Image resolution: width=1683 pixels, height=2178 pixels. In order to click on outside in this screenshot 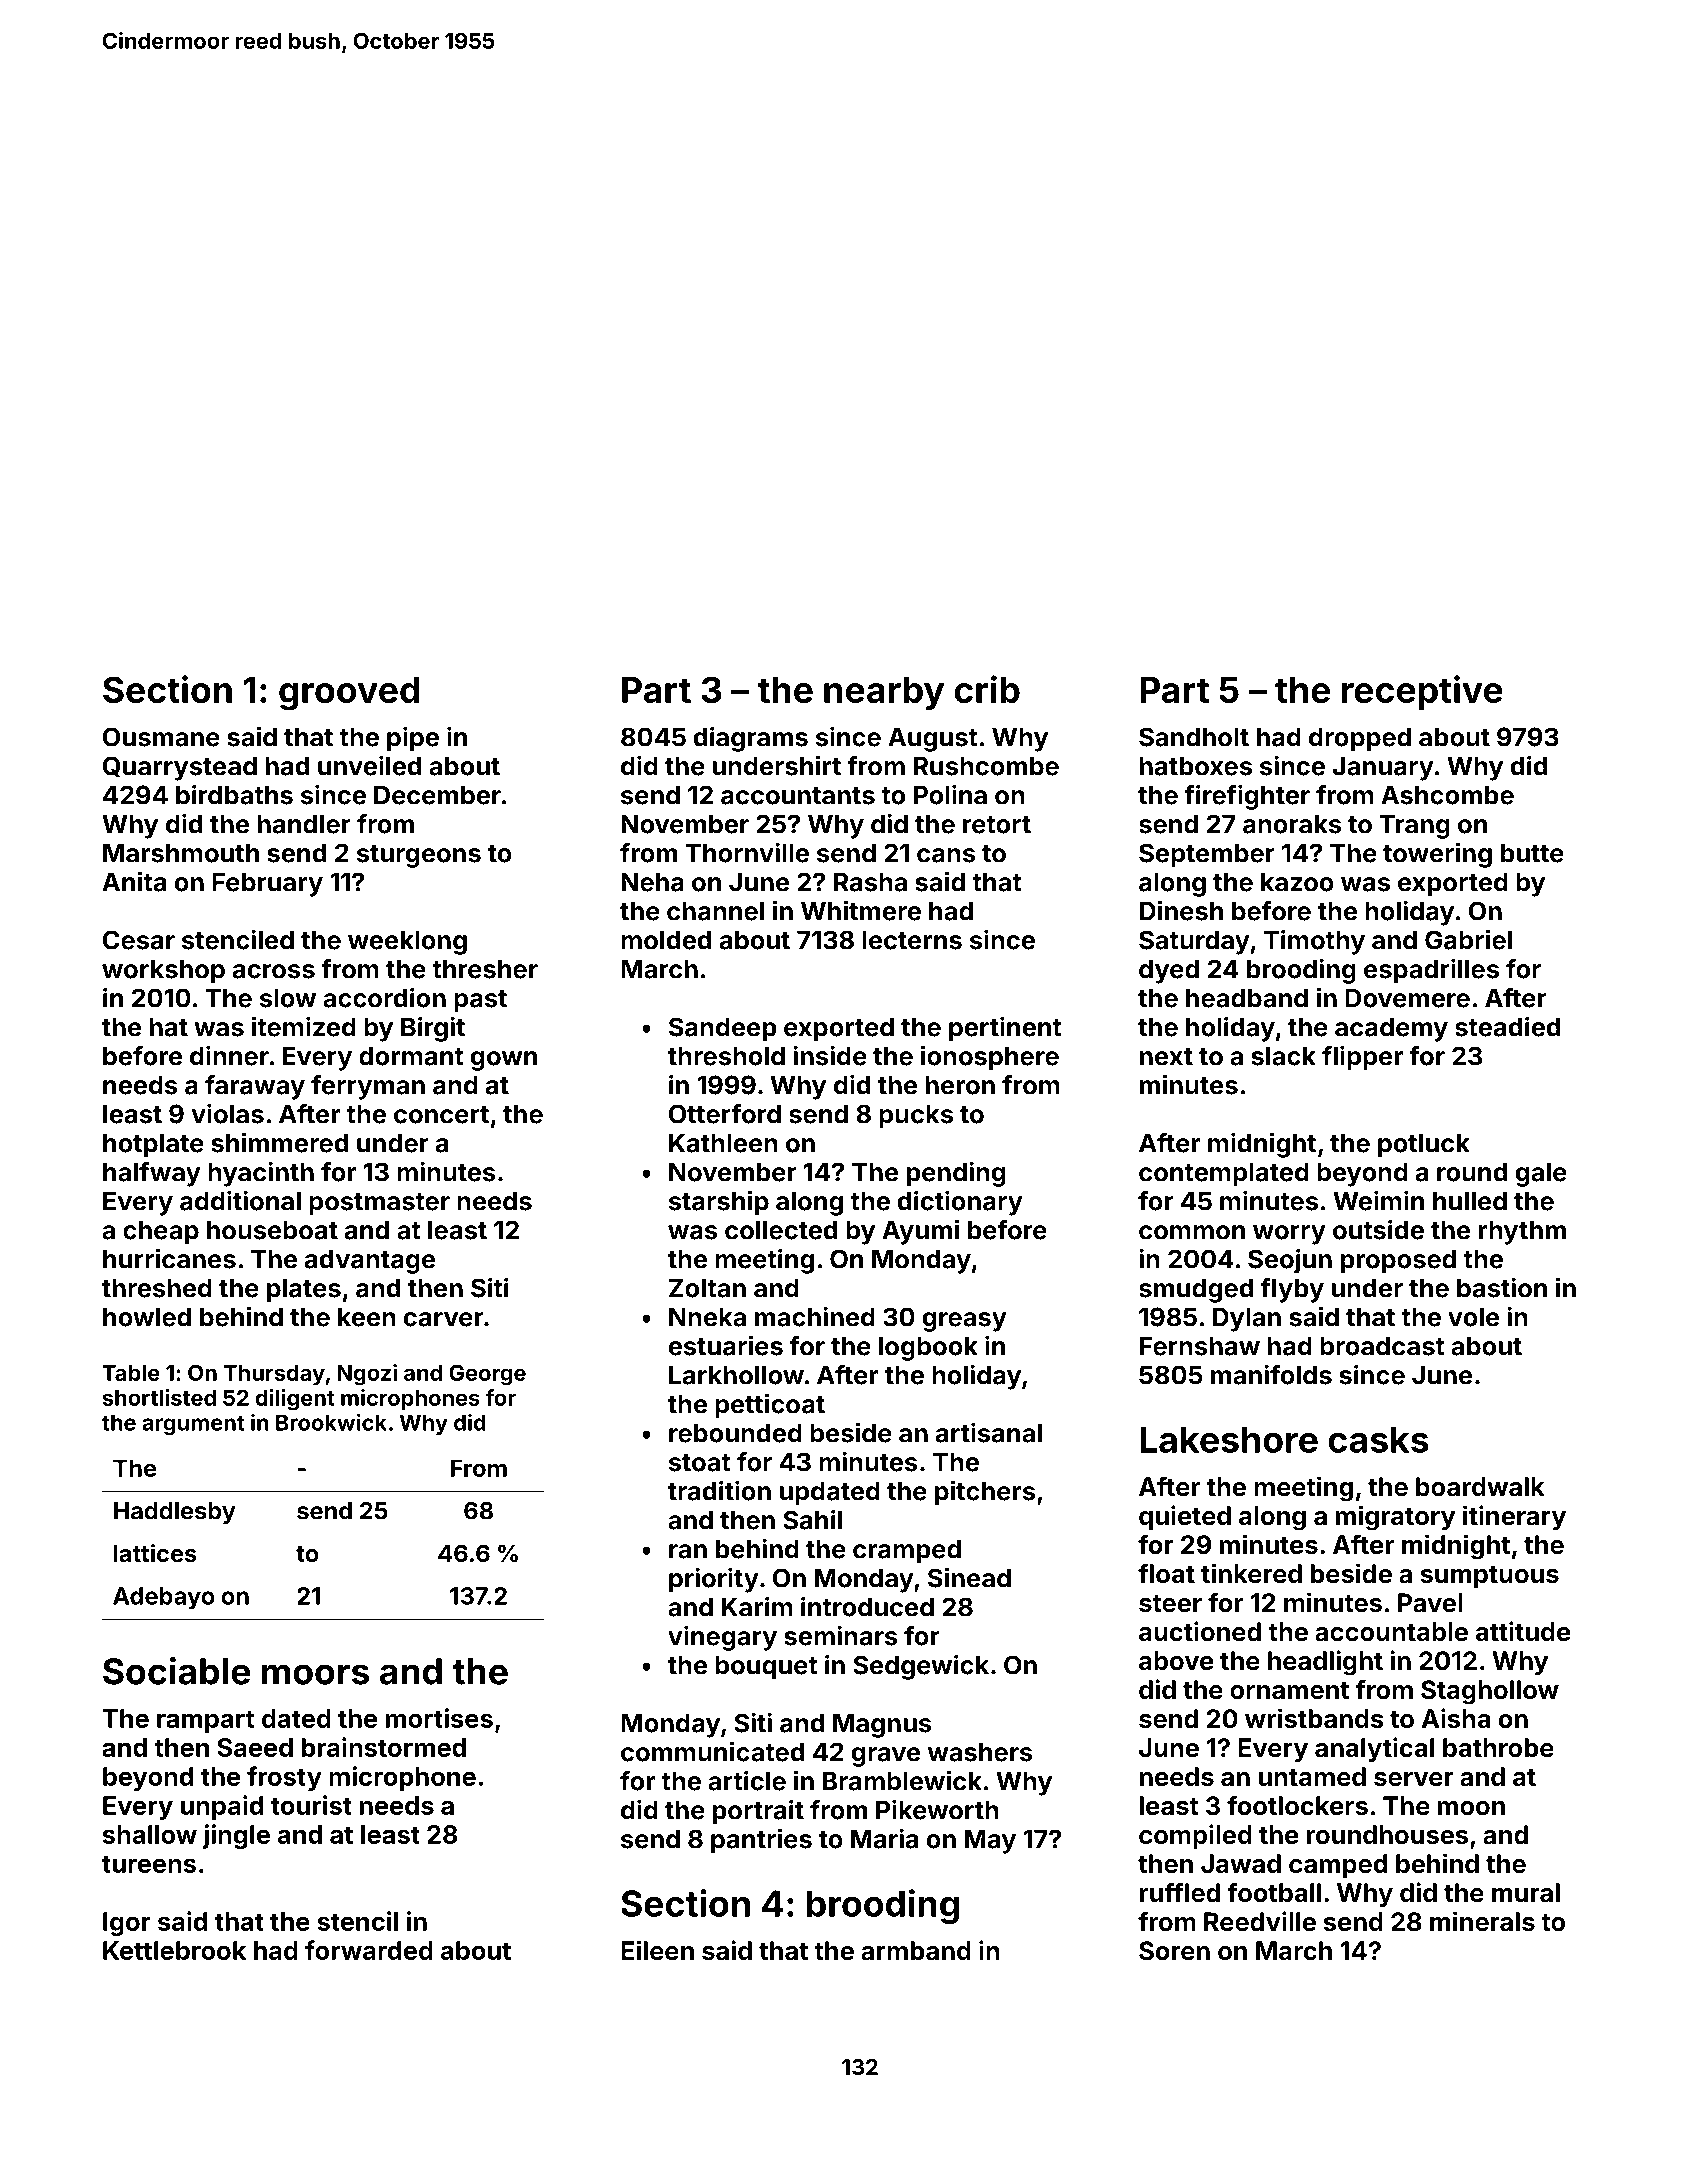, I will do `click(1378, 1230)`.
